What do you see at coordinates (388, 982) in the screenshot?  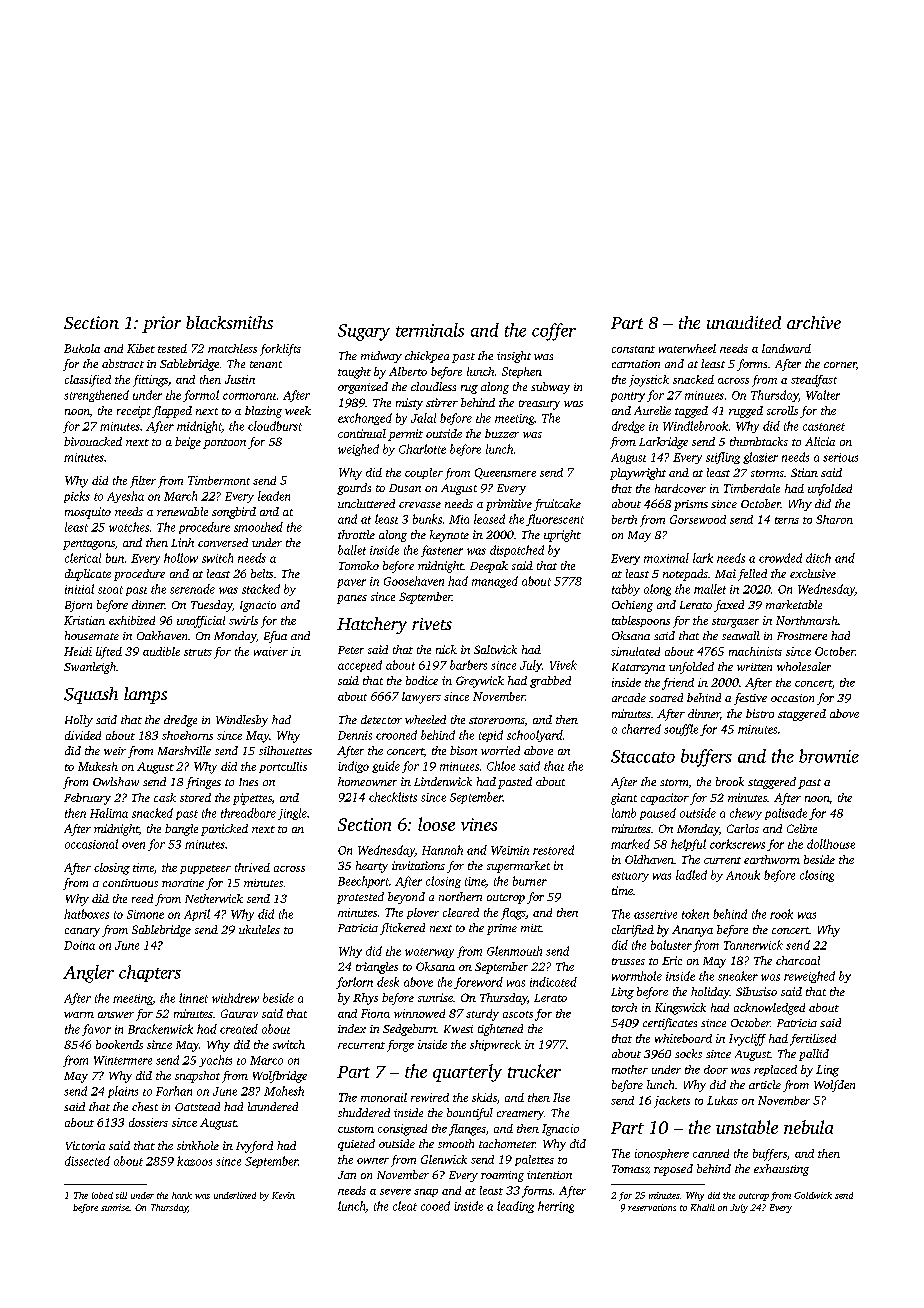 I see `desk` at bounding box center [388, 982].
